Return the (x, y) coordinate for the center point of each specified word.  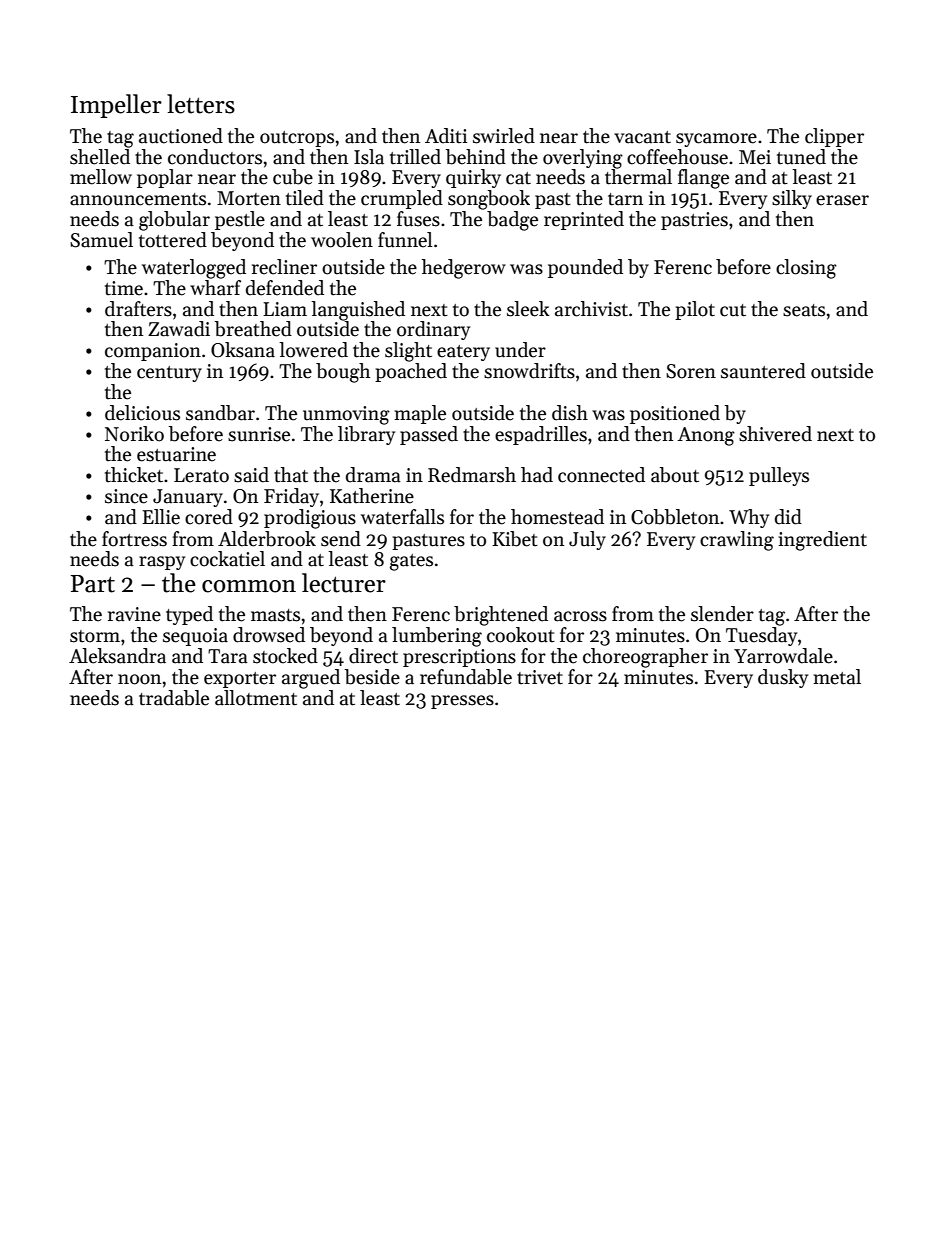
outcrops (297, 139)
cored (209, 517)
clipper (834, 137)
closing (806, 269)
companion (153, 352)
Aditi (446, 136)
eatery (463, 353)
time (124, 288)
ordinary (433, 330)
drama (373, 475)
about (675, 475)
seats (804, 310)
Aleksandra (117, 656)
